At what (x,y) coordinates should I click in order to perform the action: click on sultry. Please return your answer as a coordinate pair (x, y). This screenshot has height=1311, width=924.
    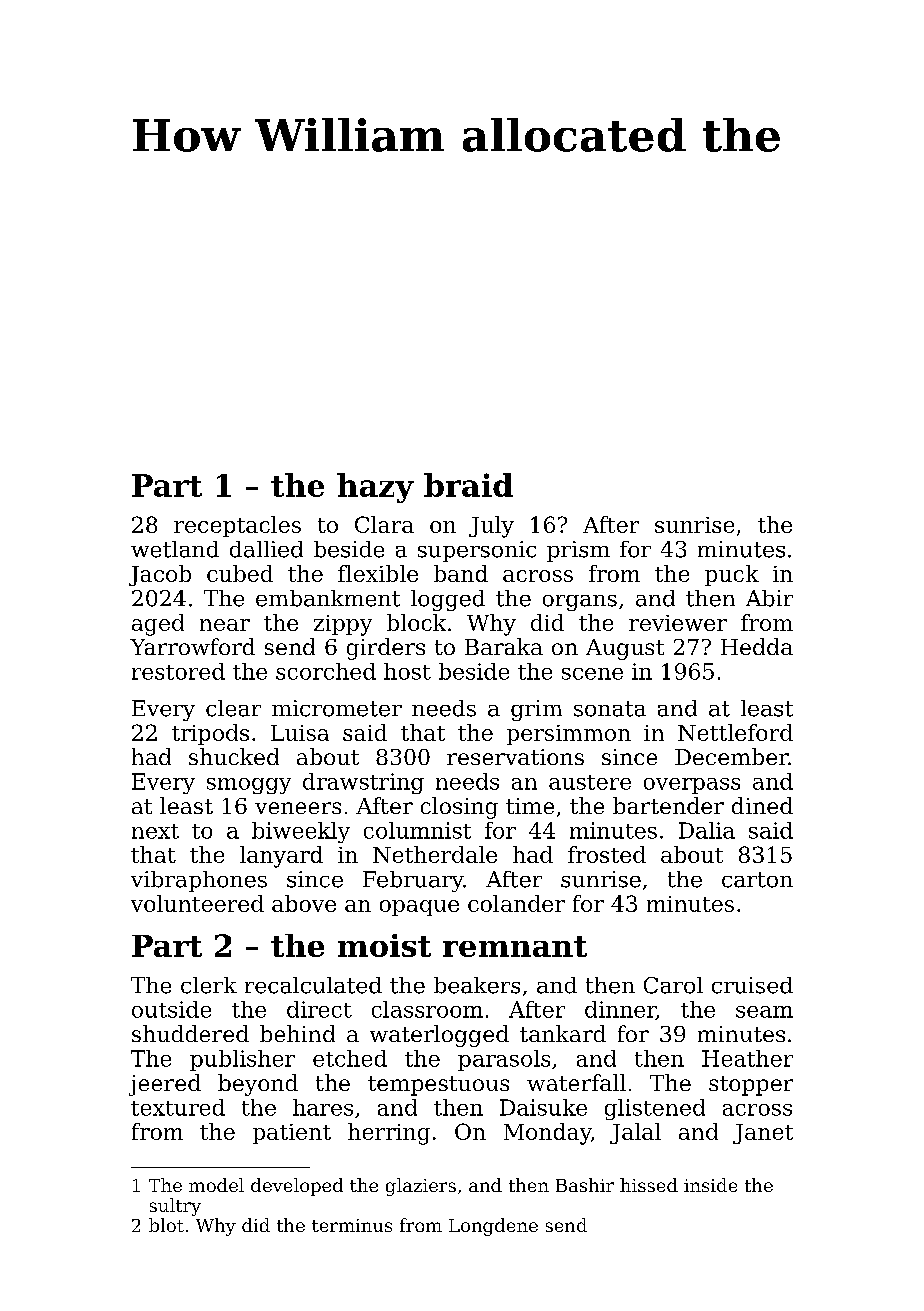
    Looking at the image, I should click on (175, 1207).
